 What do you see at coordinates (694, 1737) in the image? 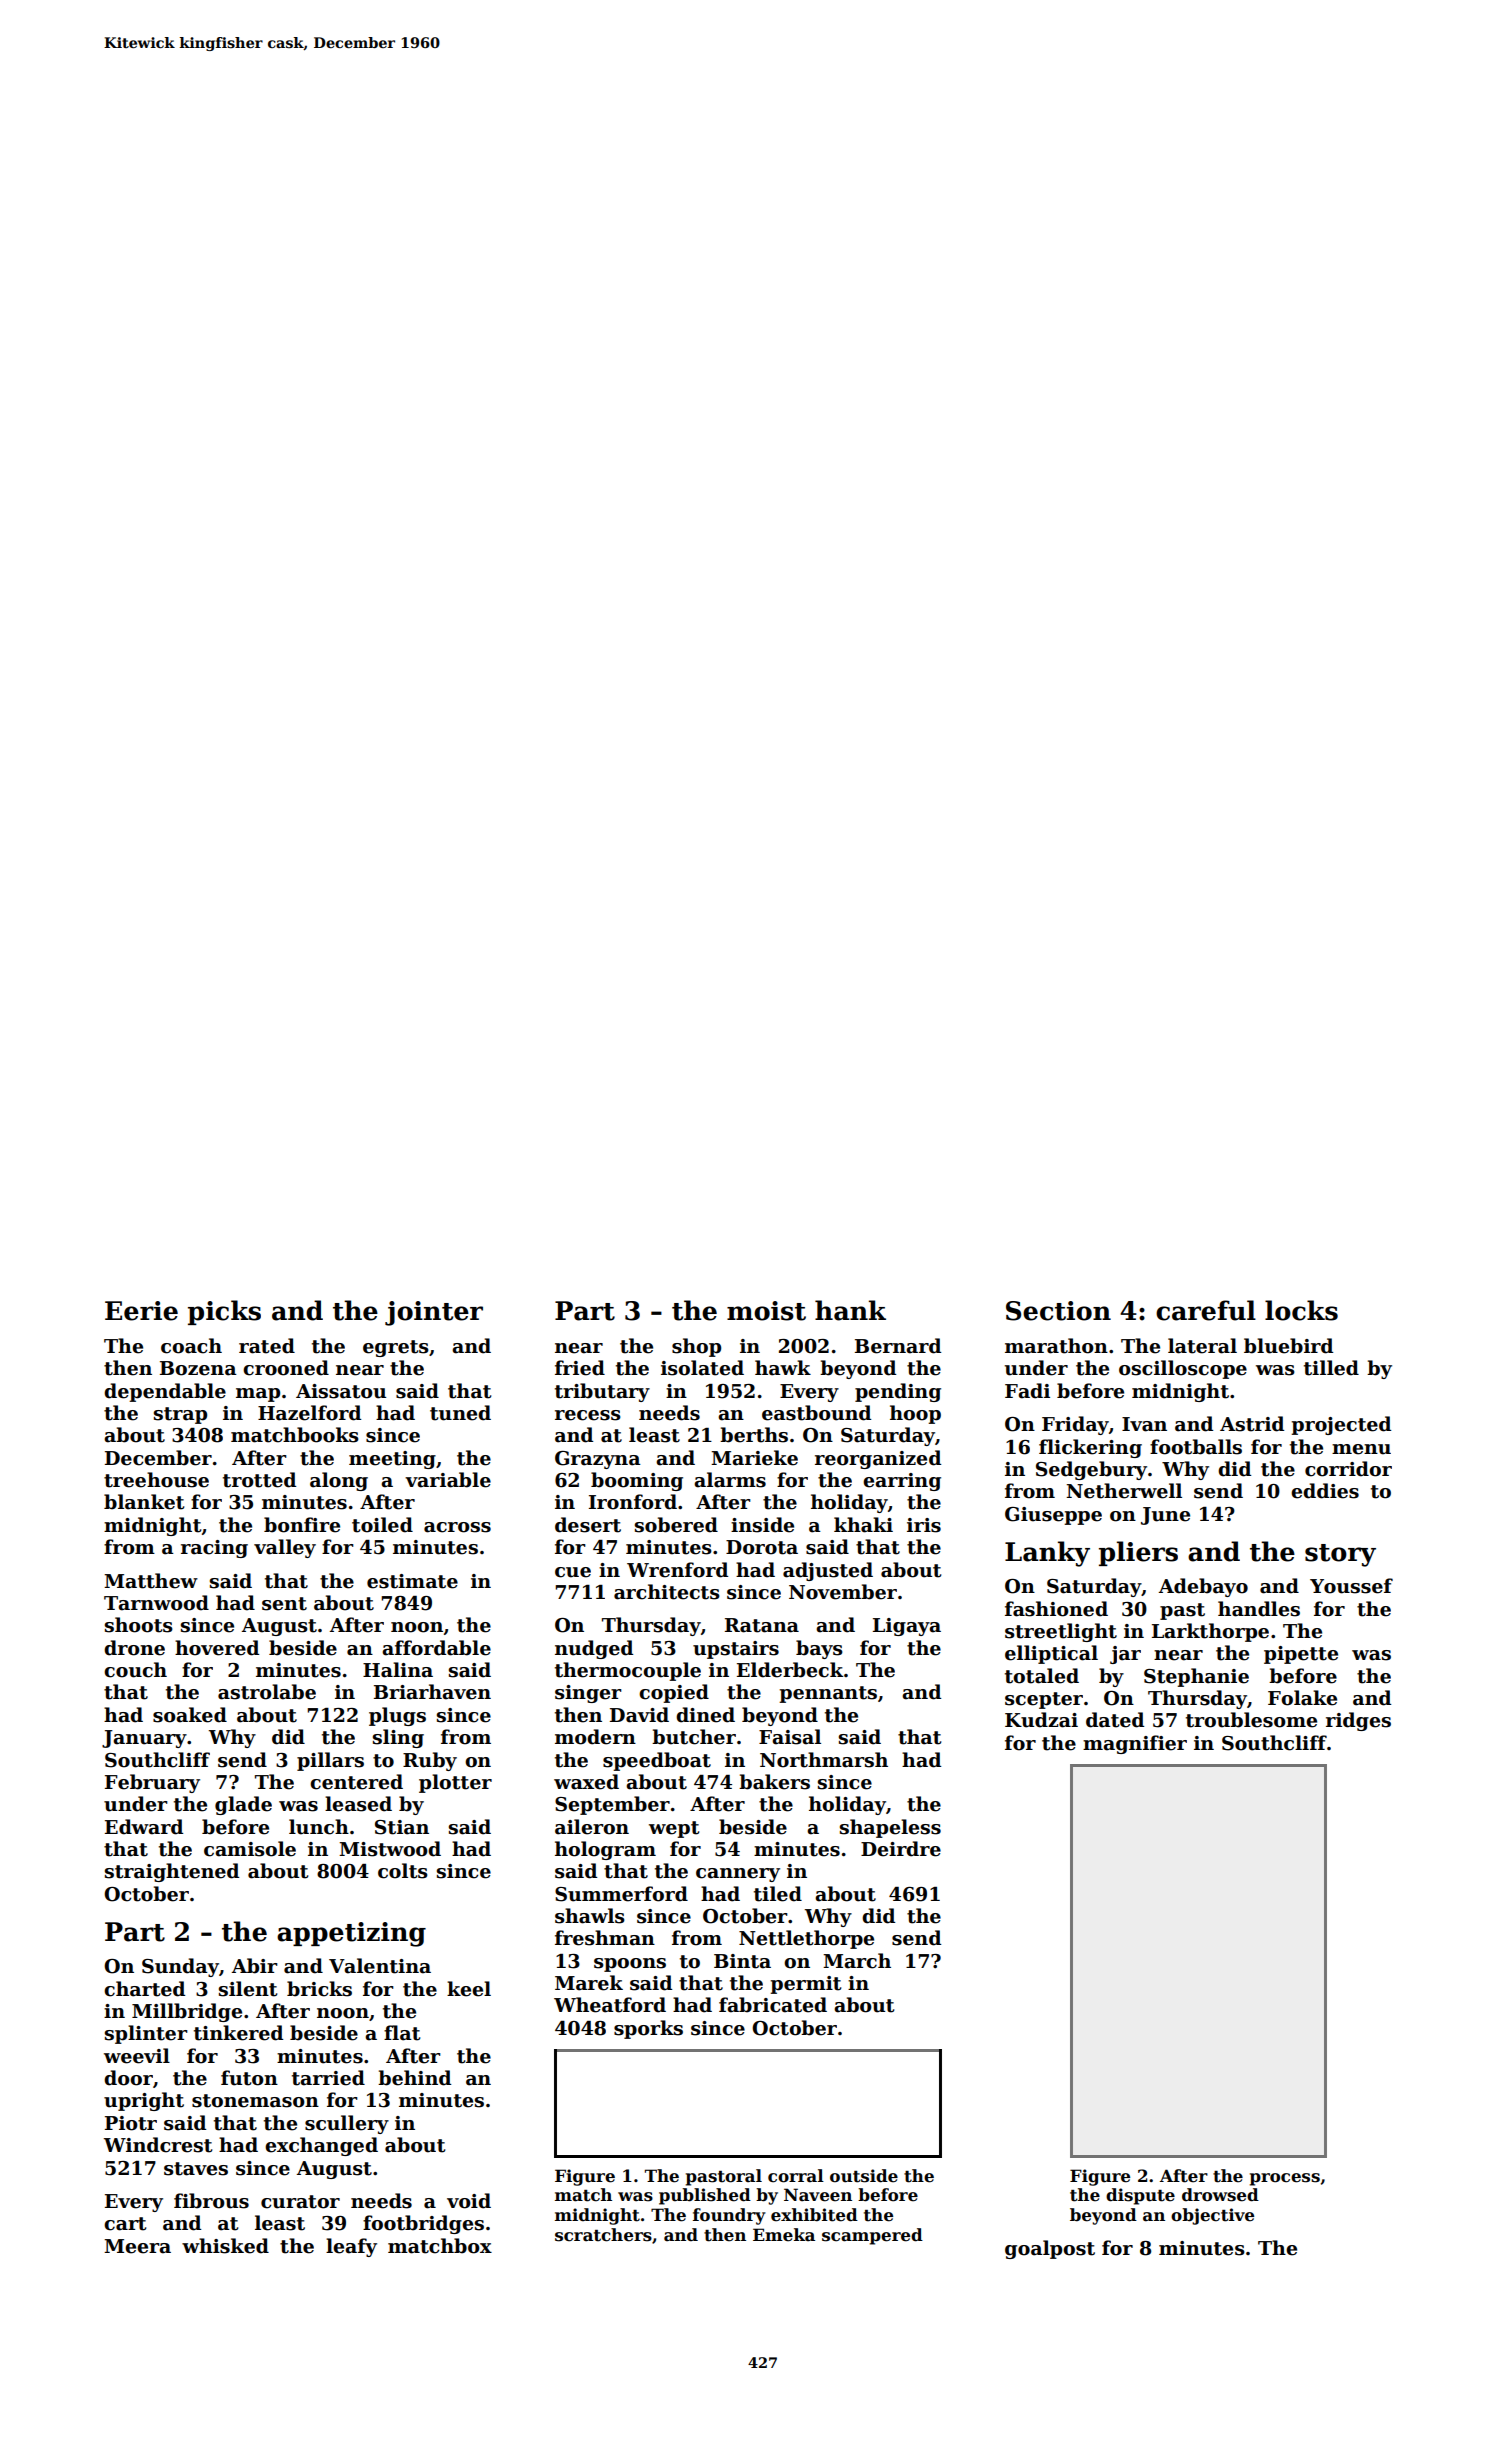
I see `butcher` at bounding box center [694, 1737].
